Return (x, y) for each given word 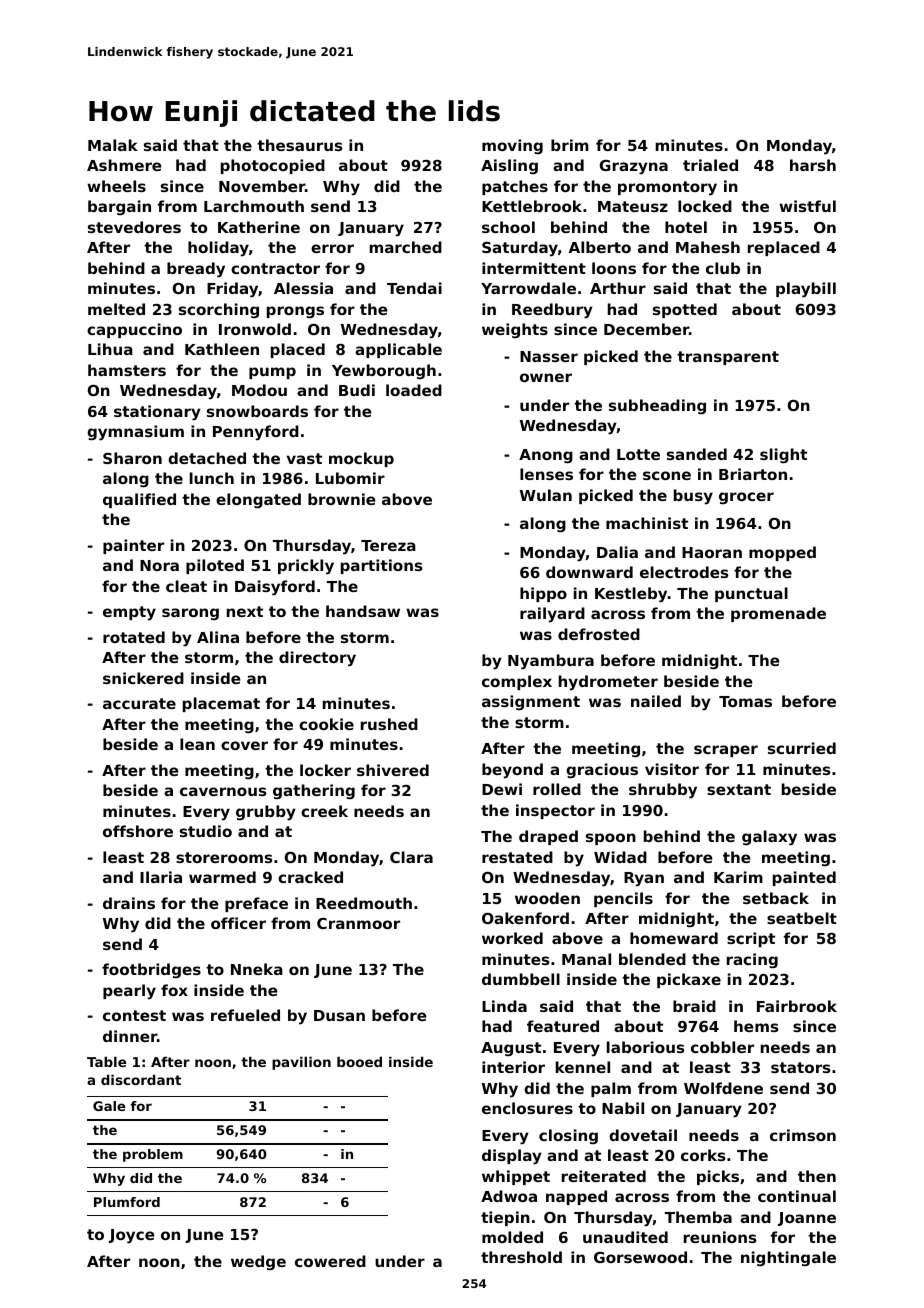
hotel (686, 227)
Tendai (414, 288)
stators (801, 1067)
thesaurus (300, 145)
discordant (141, 1079)
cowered (330, 1261)
